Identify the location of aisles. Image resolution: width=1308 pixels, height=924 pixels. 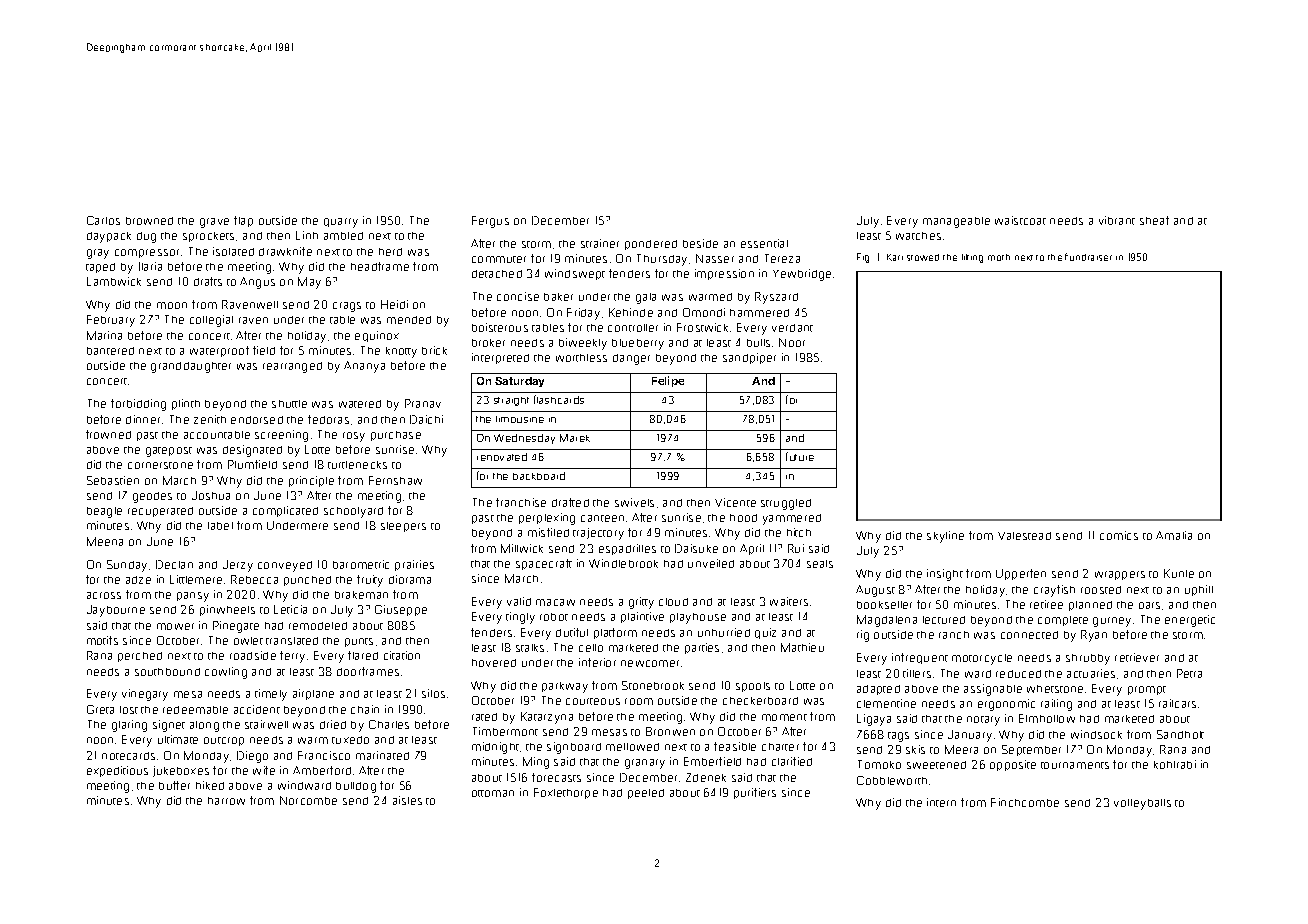
(407, 800).
